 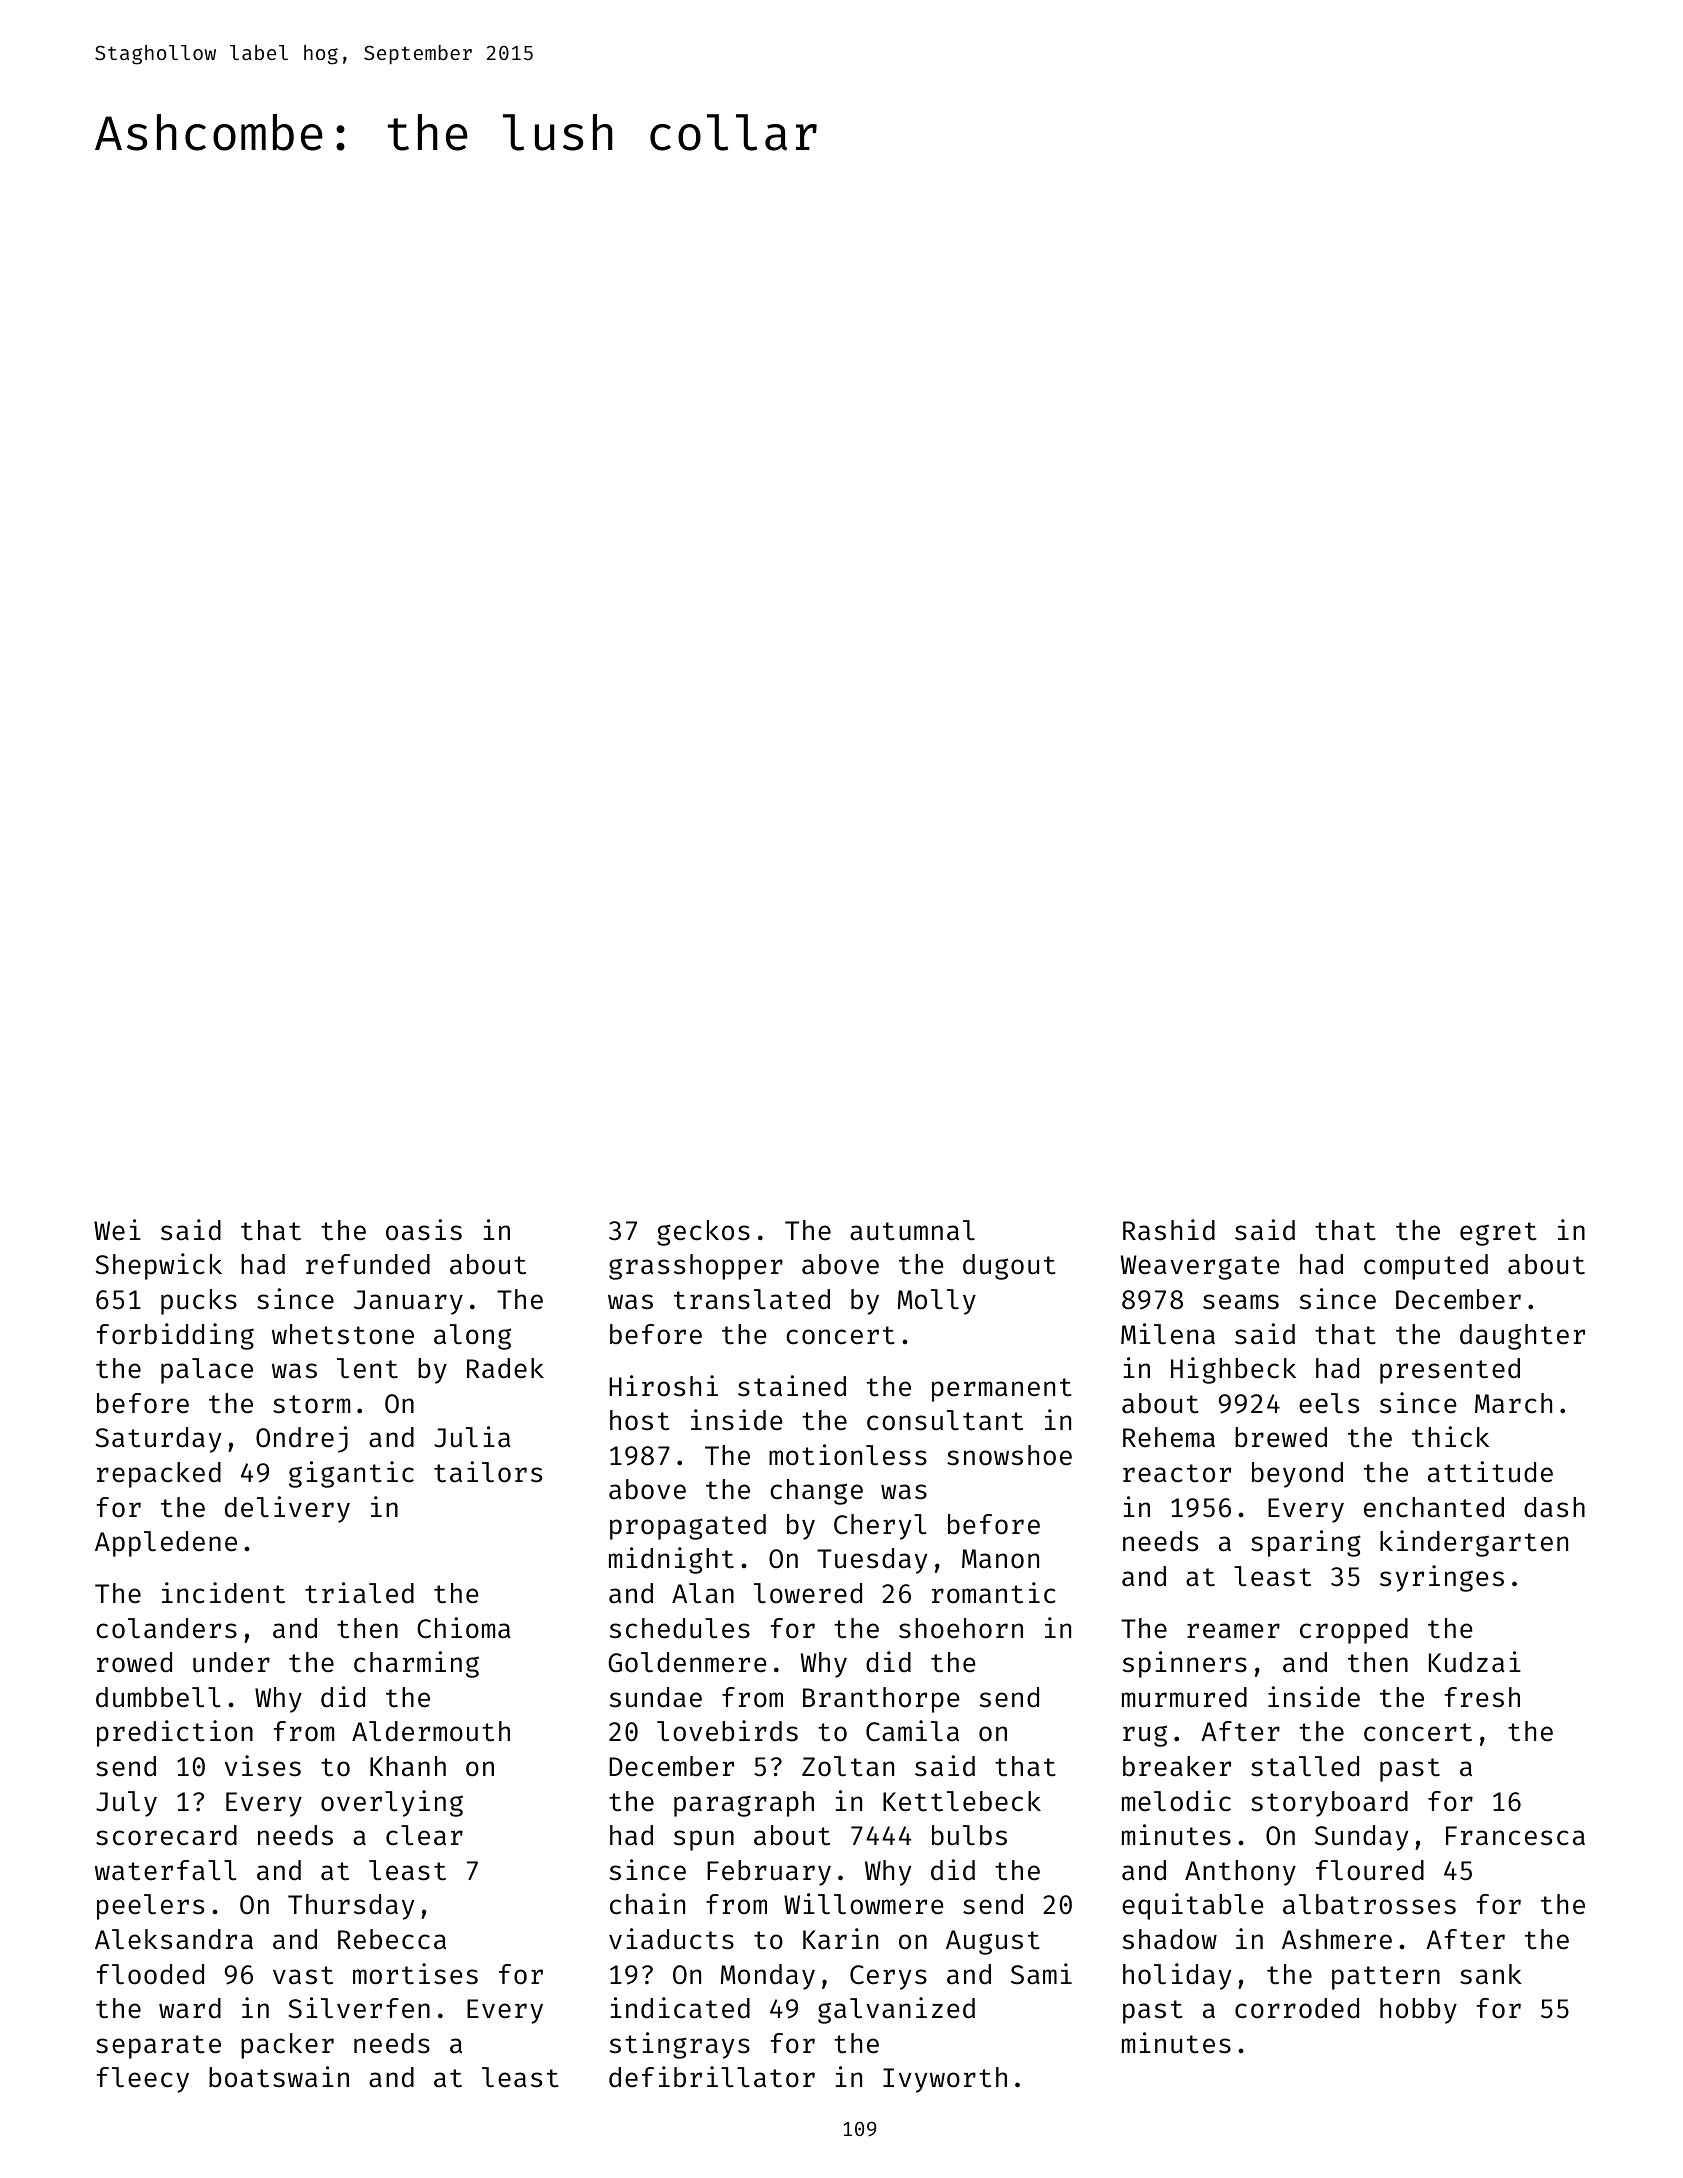 What do you see at coordinates (166, 1544) in the document?
I see `Appledene` at bounding box center [166, 1544].
